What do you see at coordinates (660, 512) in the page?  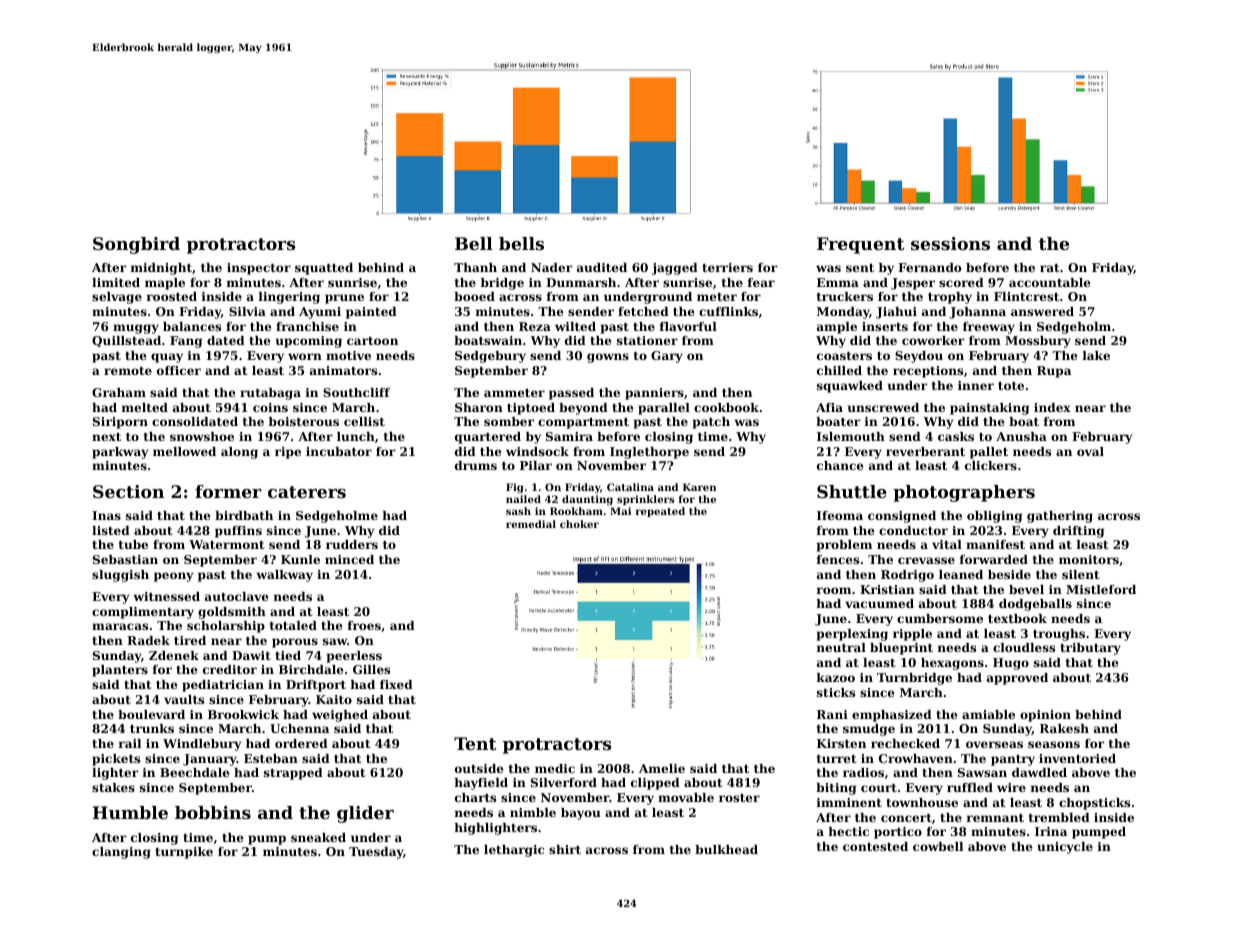 I see `repeated` at bounding box center [660, 512].
